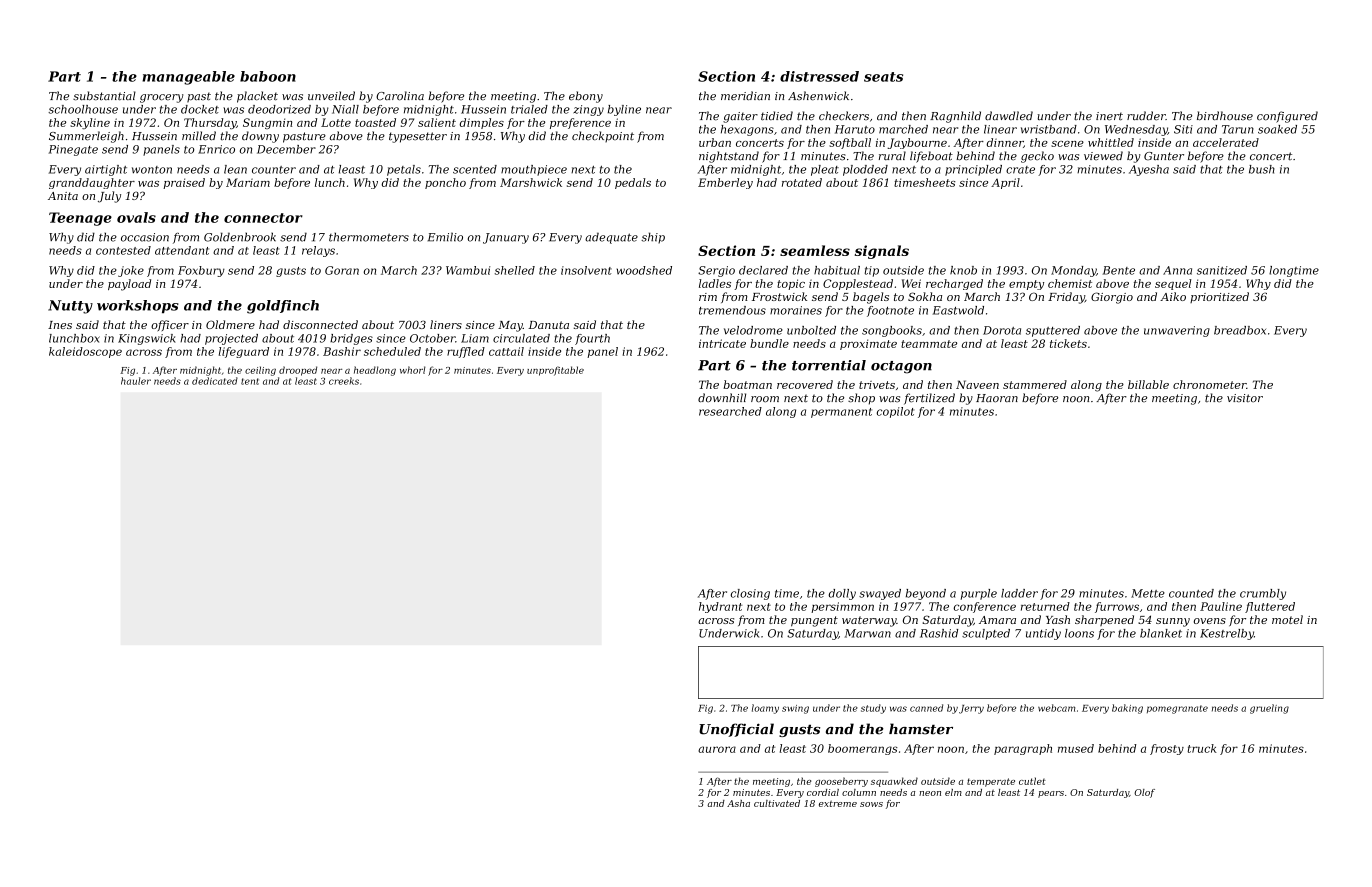  I want to click on October, so click(432, 338).
